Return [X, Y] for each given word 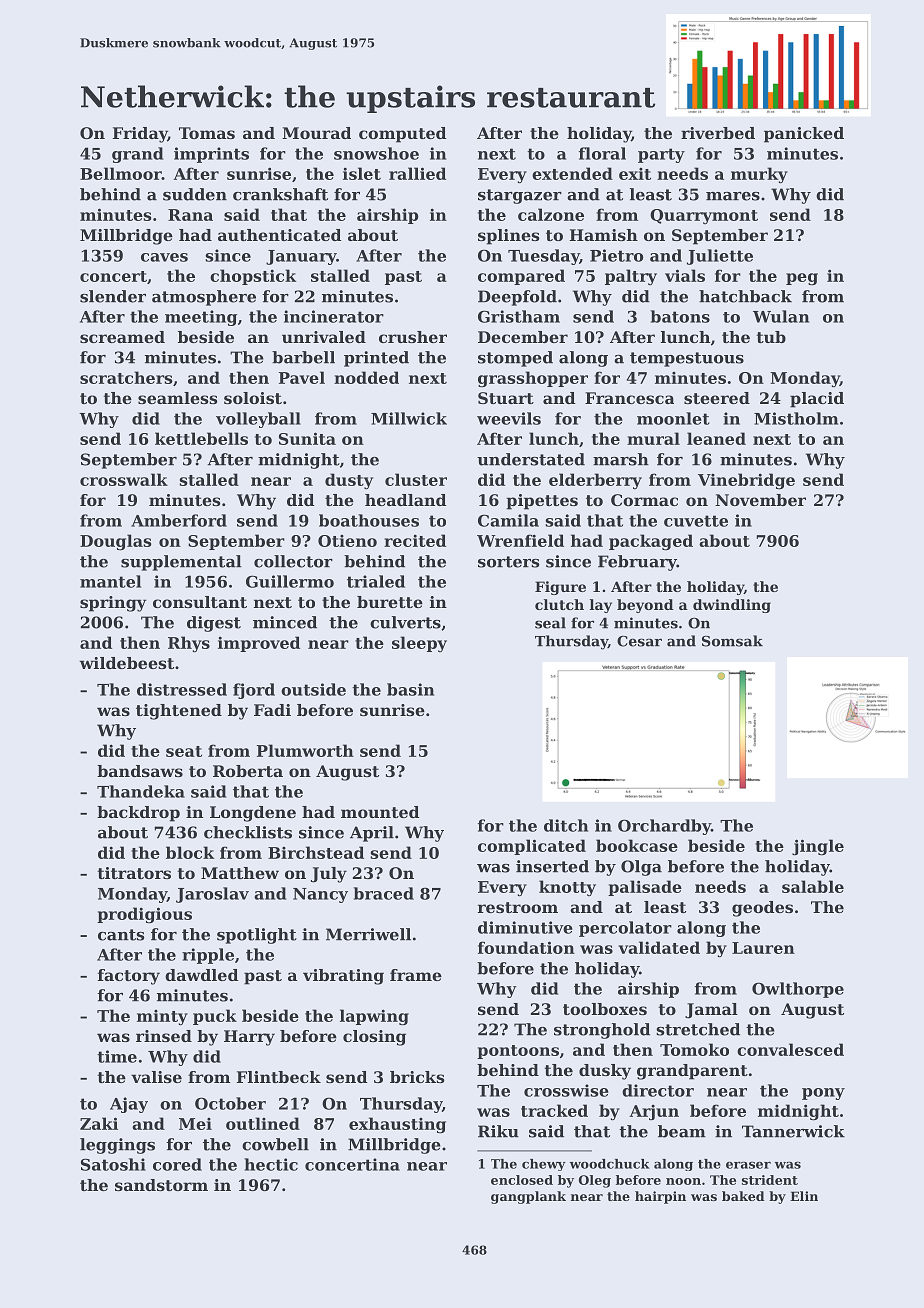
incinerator [334, 316]
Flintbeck [279, 1077]
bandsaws [140, 771]
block [190, 852]
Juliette [720, 257]
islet [362, 173]
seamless [177, 398]
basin [410, 689]
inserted [552, 866]
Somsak [732, 641]
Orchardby [664, 827]
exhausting [397, 1125]
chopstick [253, 277]
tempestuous [687, 359]
